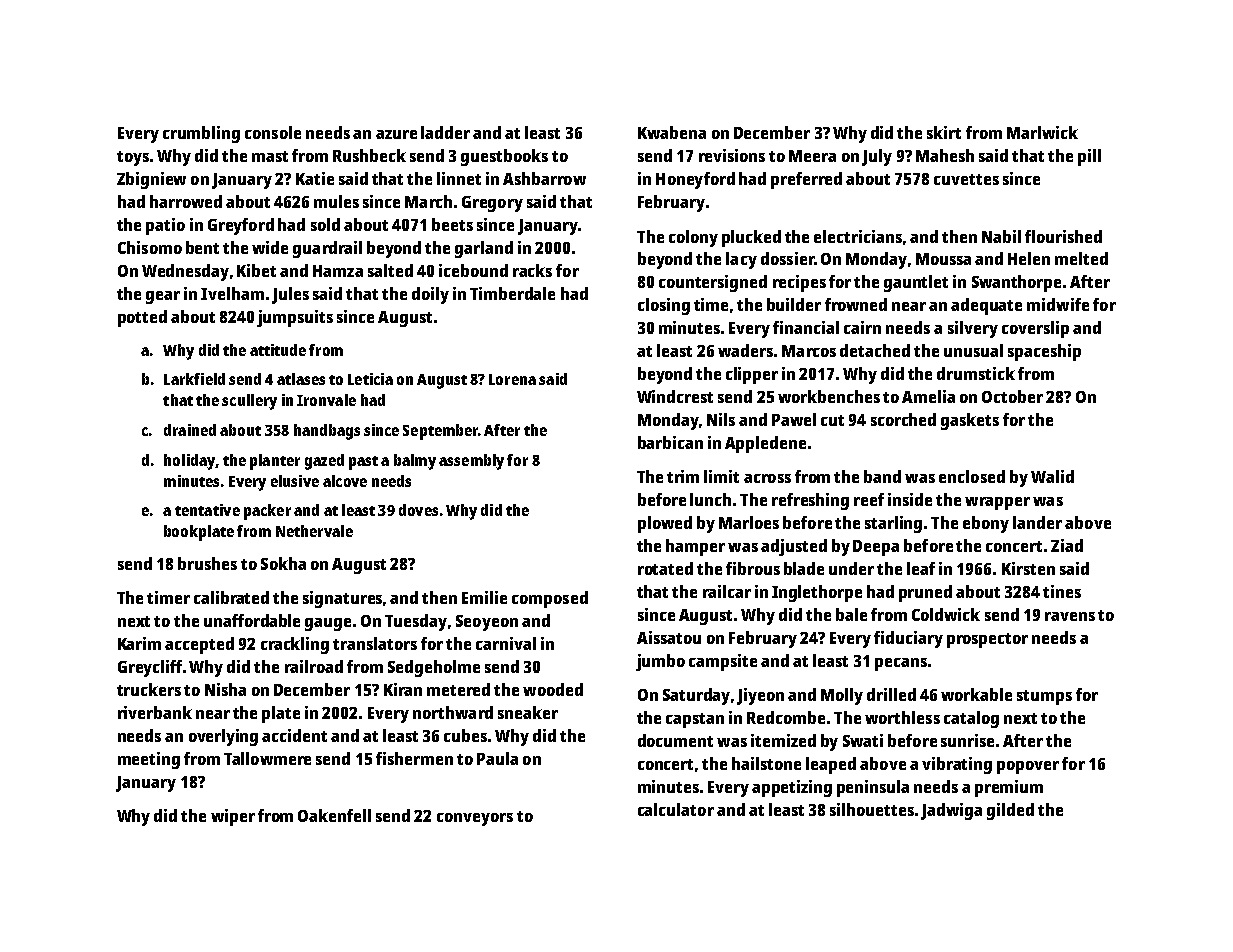 Image resolution: width=1233 pixels, height=952 pixels. I want to click on railcar, so click(727, 591).
